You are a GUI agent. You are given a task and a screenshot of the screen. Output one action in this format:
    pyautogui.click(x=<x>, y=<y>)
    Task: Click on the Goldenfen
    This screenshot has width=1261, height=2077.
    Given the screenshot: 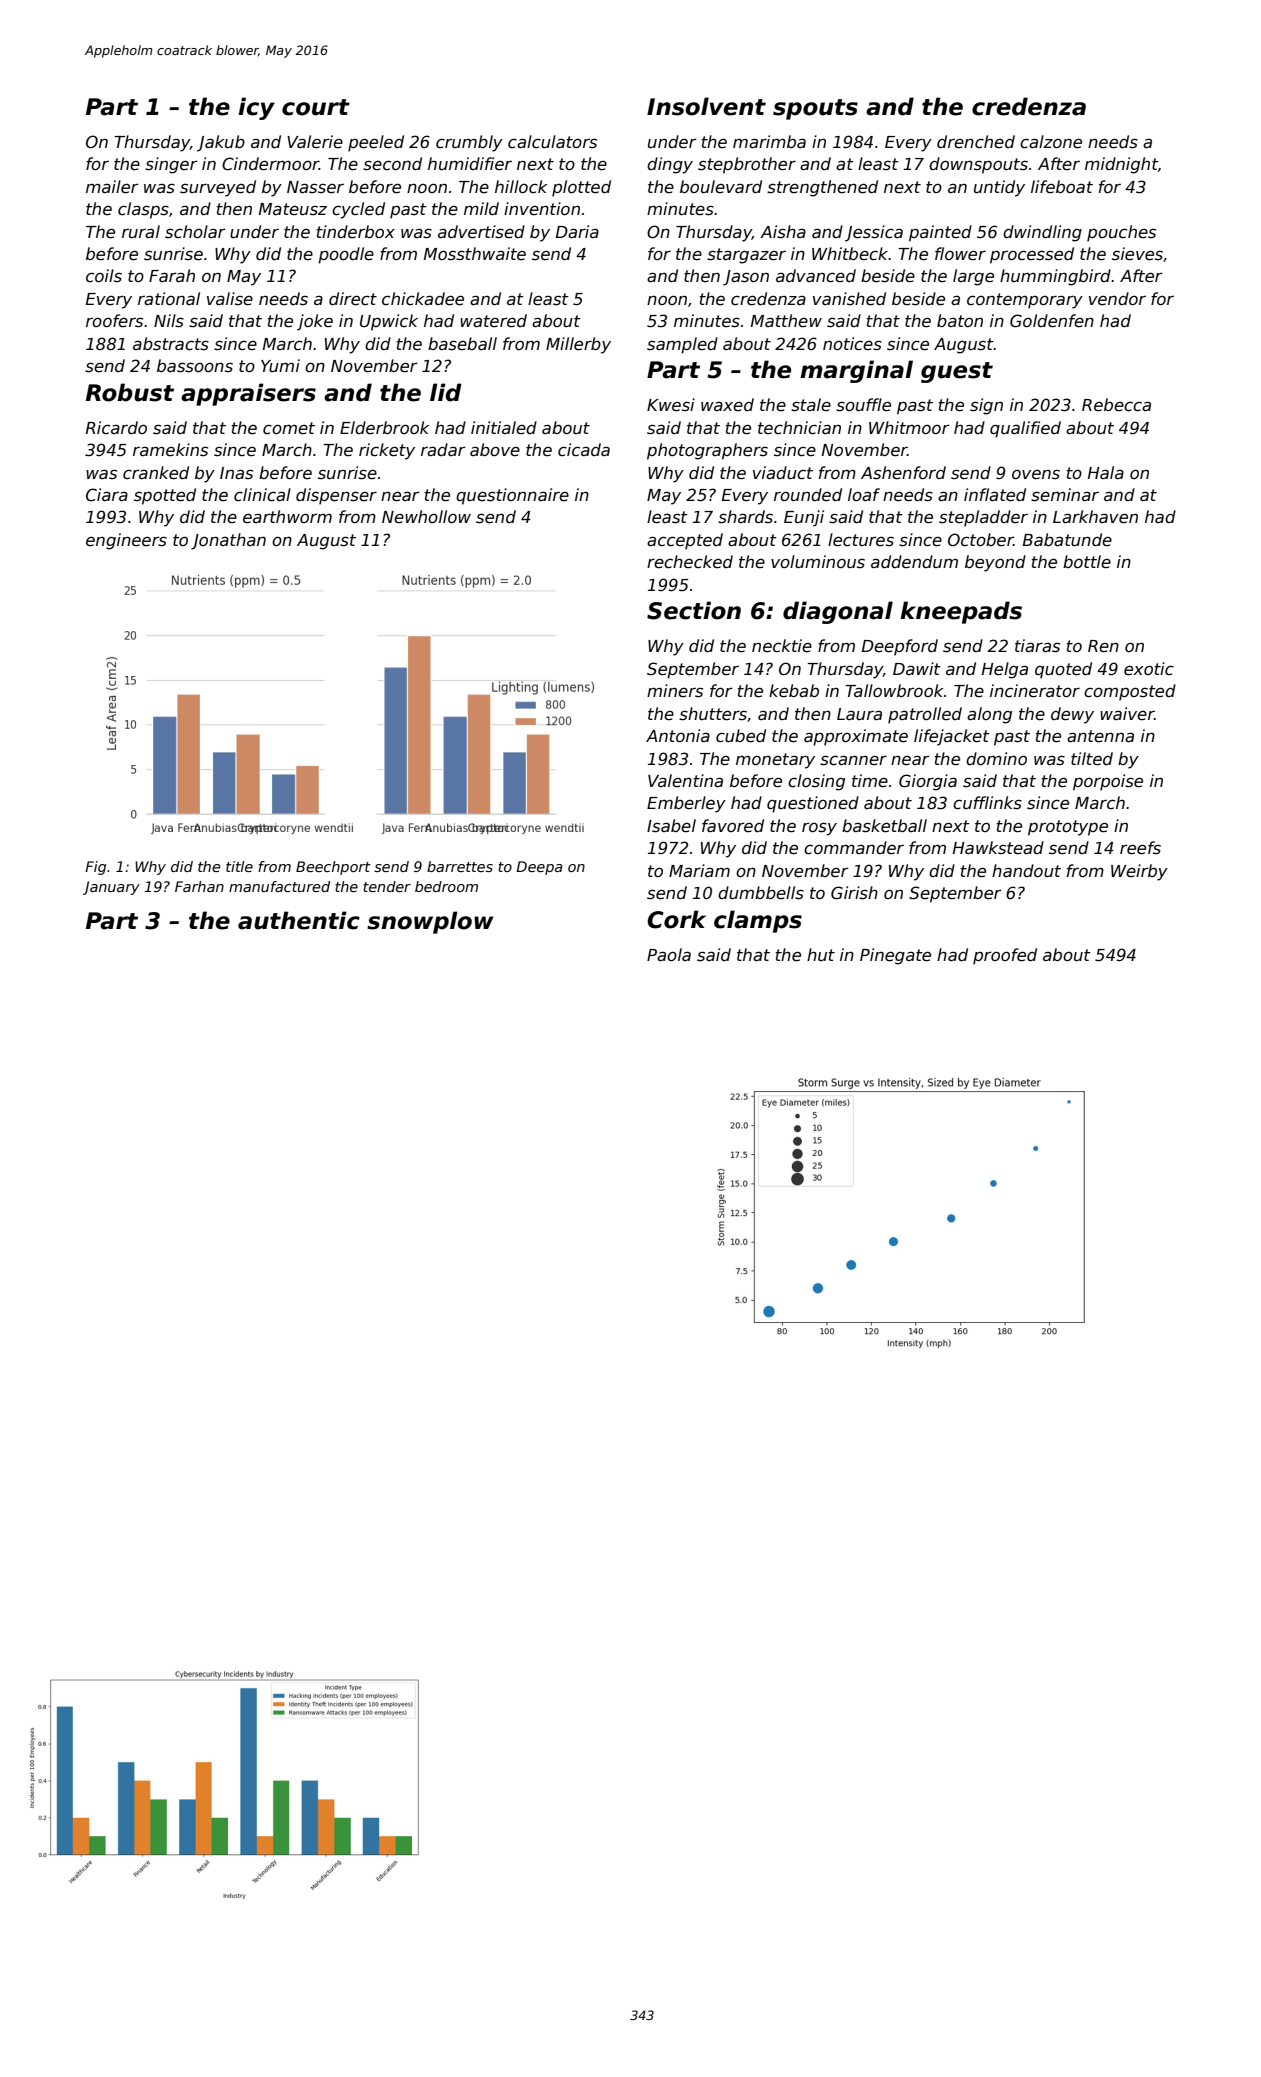 What is the action you would take?
    pyautogui.click(x=1052, y=321)
